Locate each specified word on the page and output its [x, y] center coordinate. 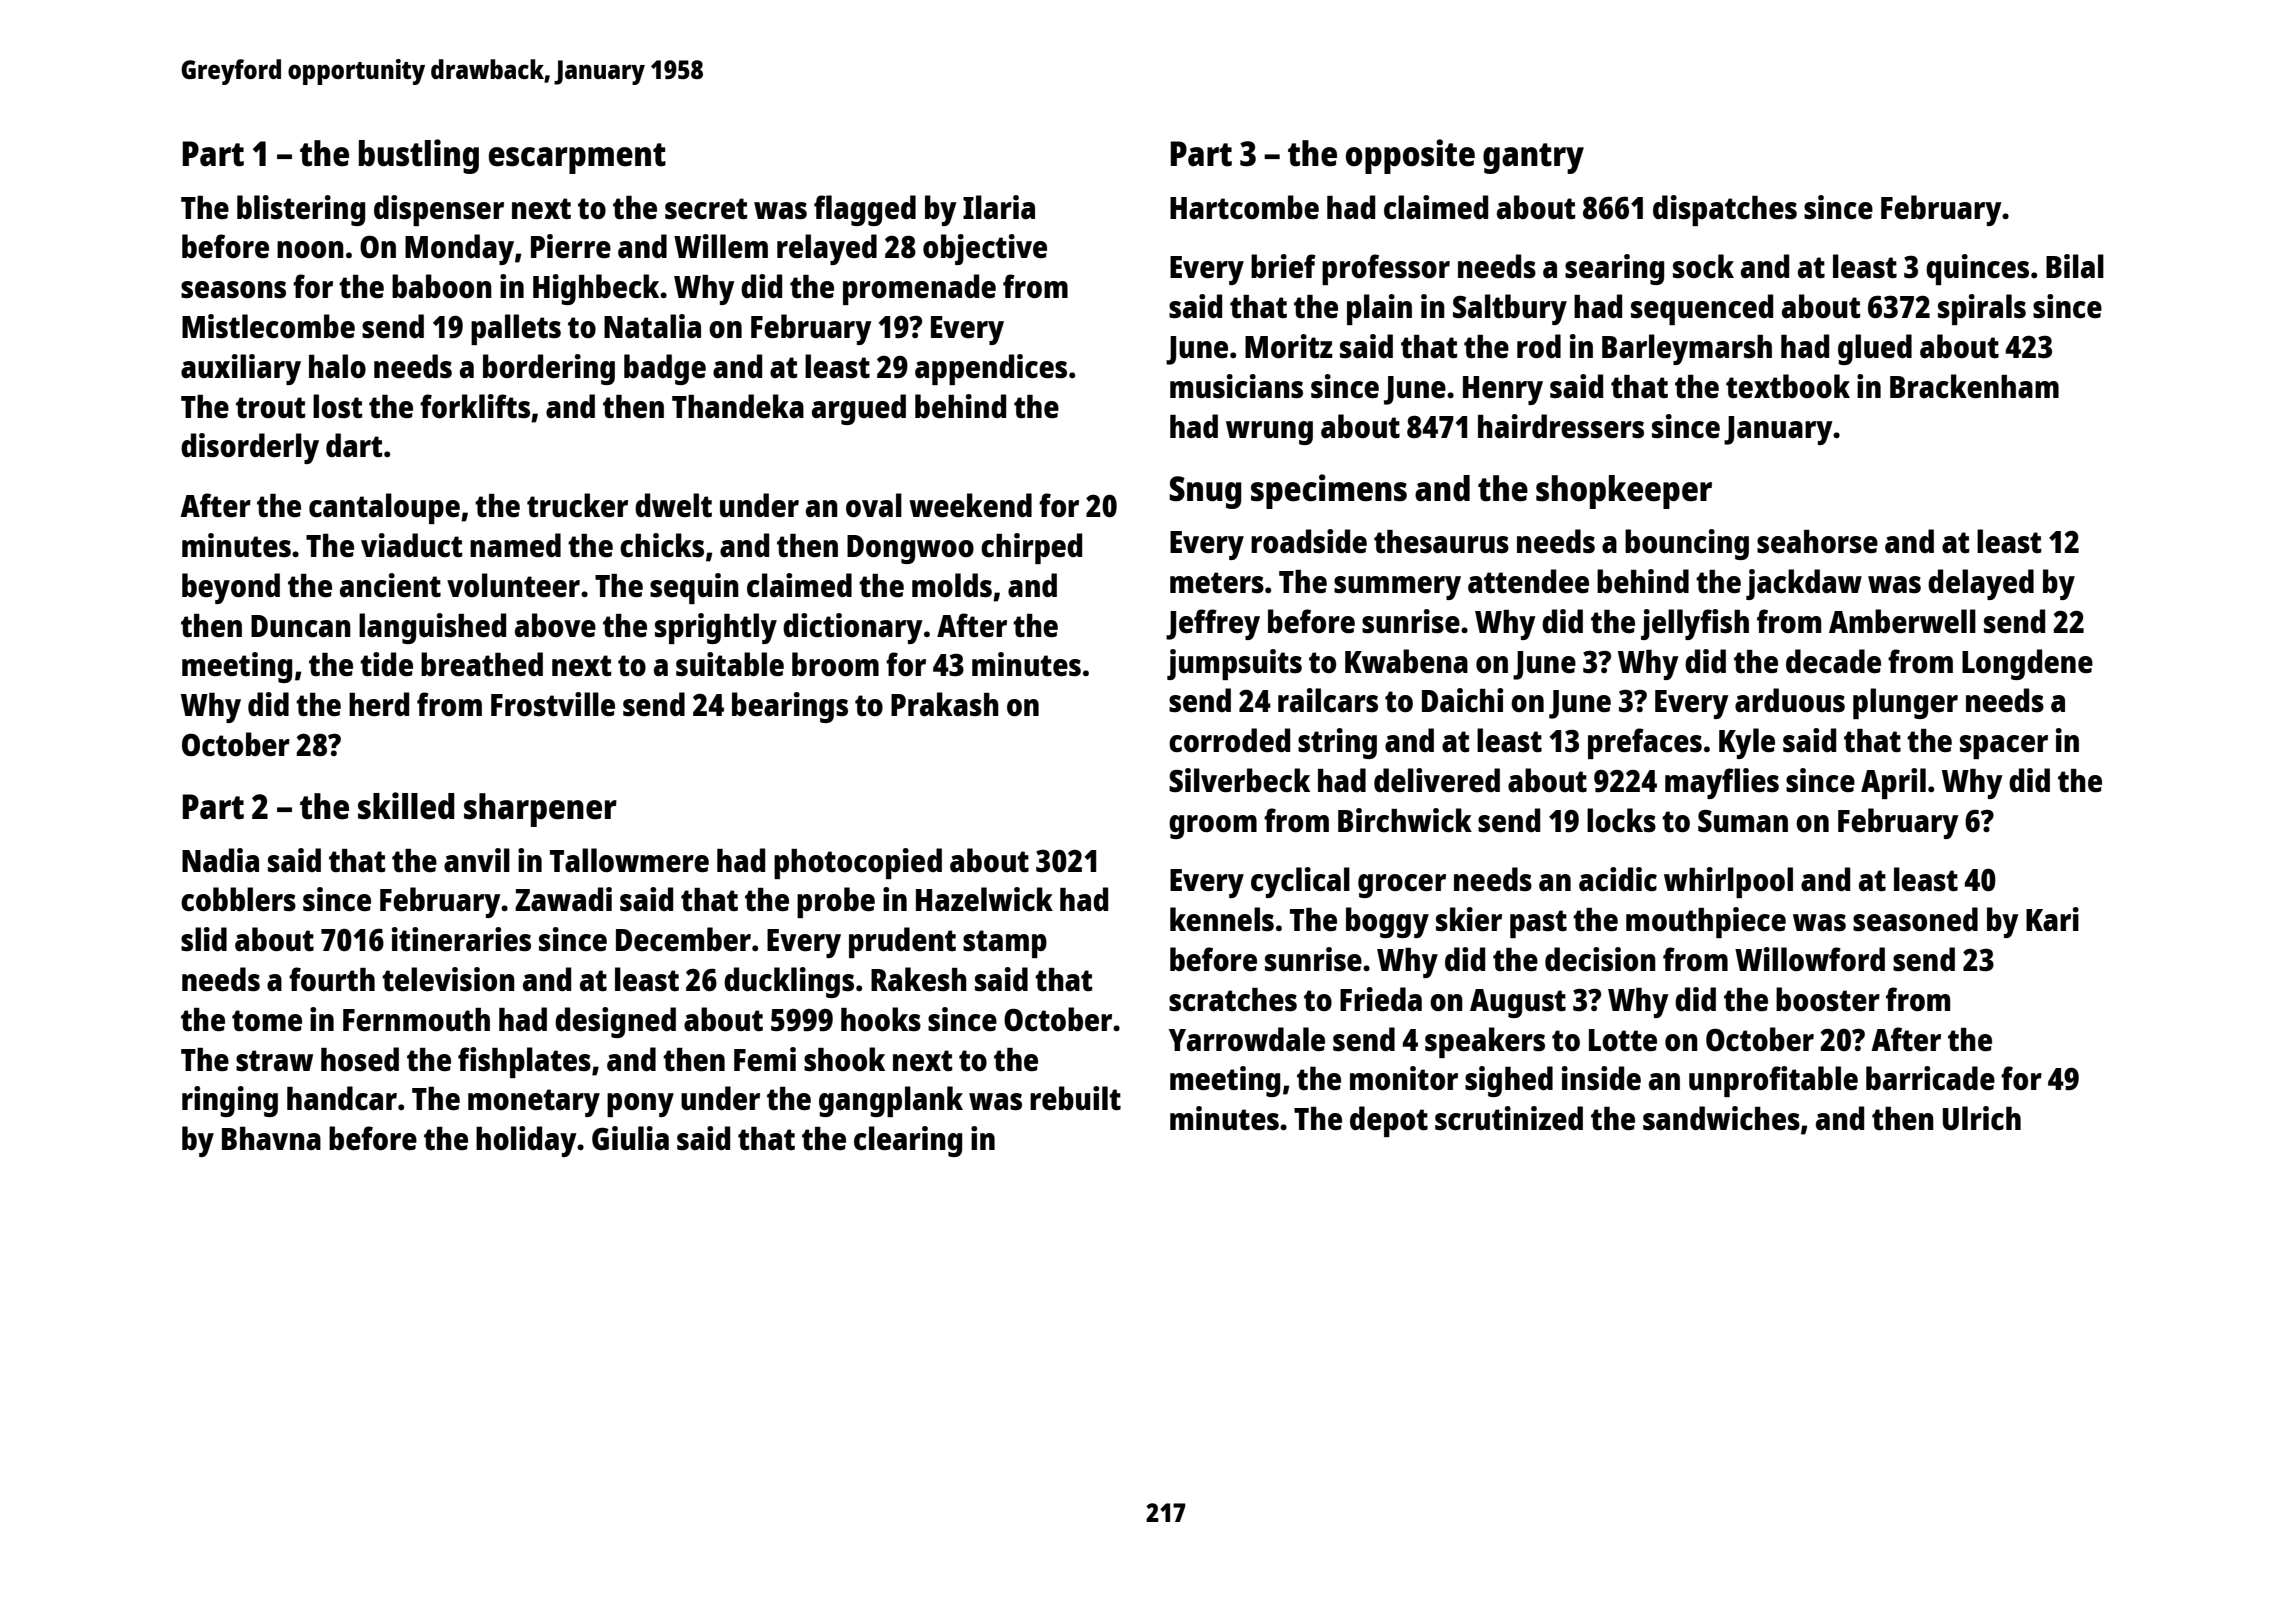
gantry [1533, 158]
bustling [419, 156]
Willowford [1810, 959]
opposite [1410, 156]
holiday [526, 1141]
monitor [1404, 1078]
